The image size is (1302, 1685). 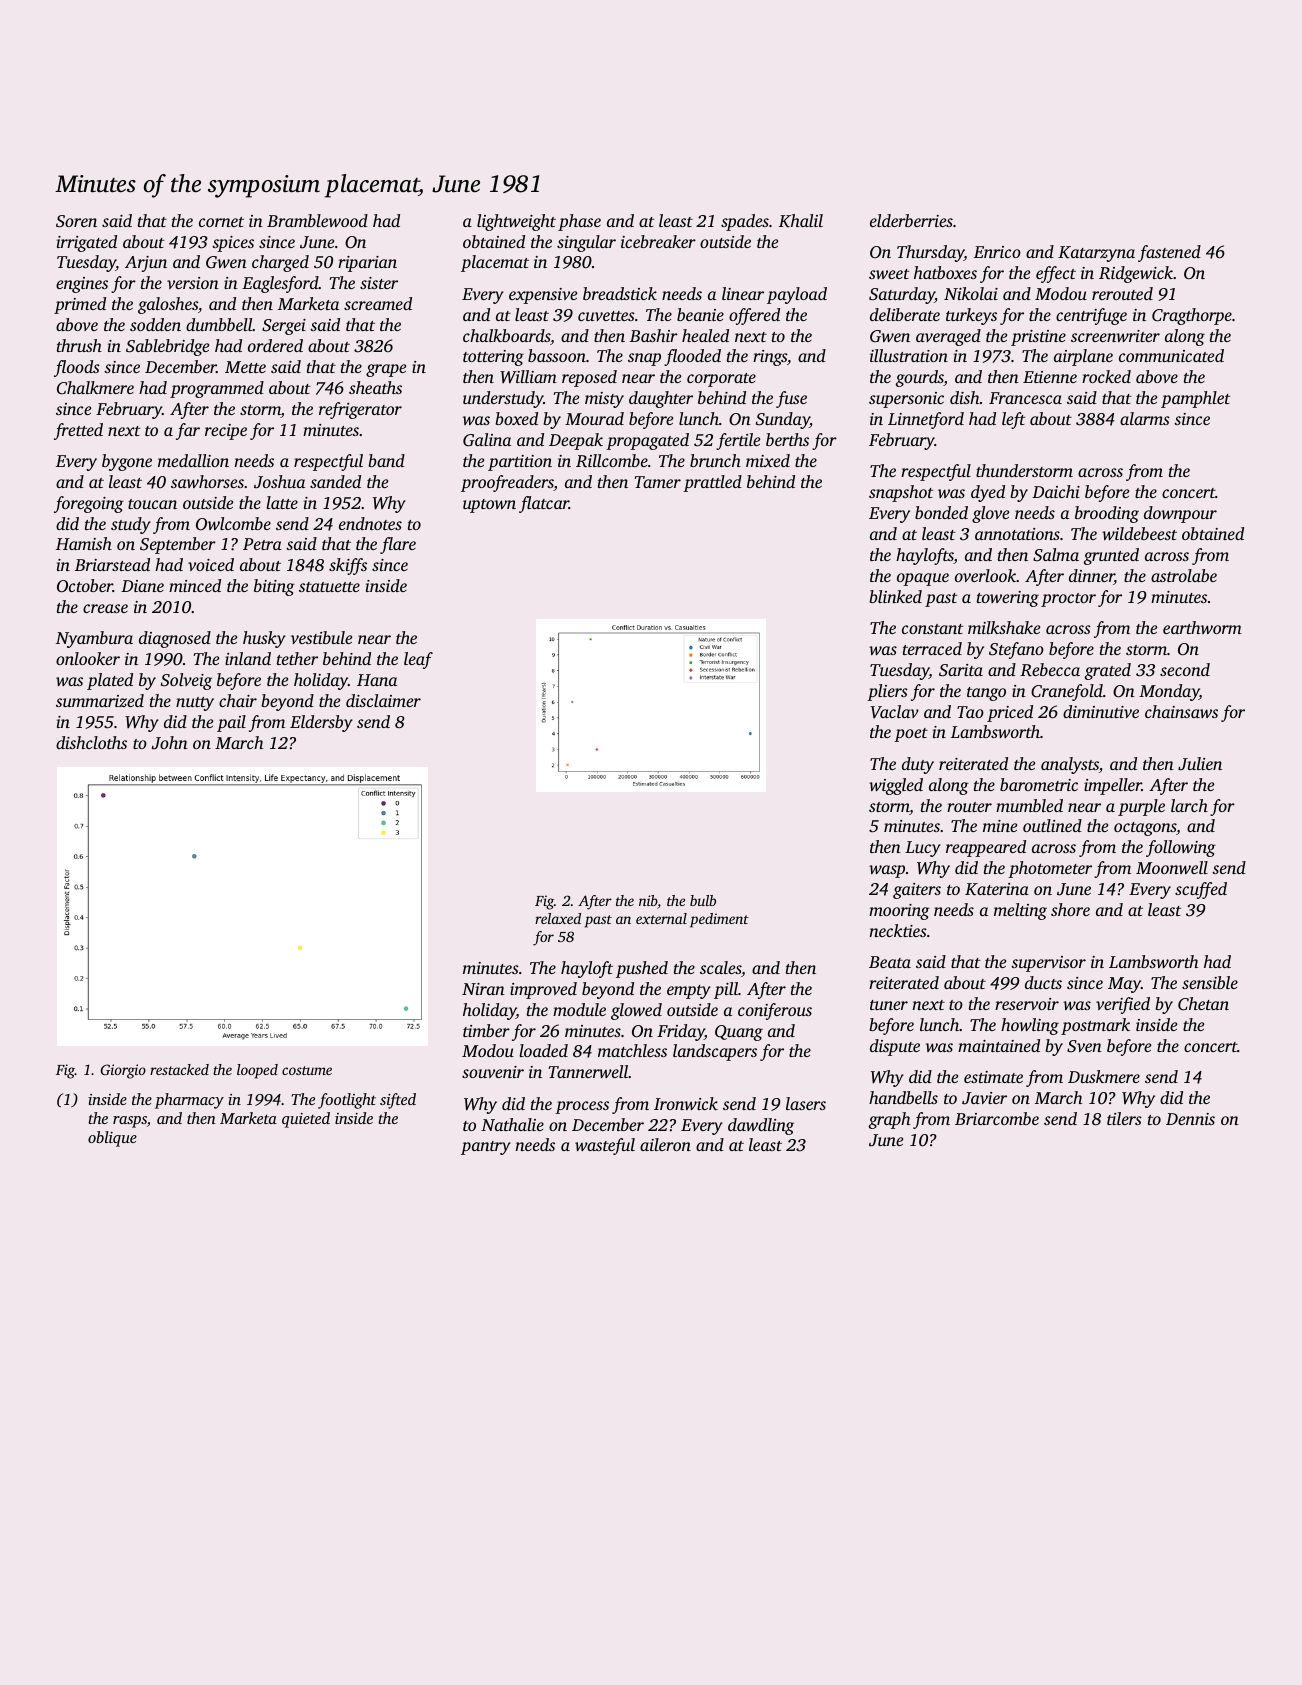 I want to click on aileron, so click(x=665, y=1144).
